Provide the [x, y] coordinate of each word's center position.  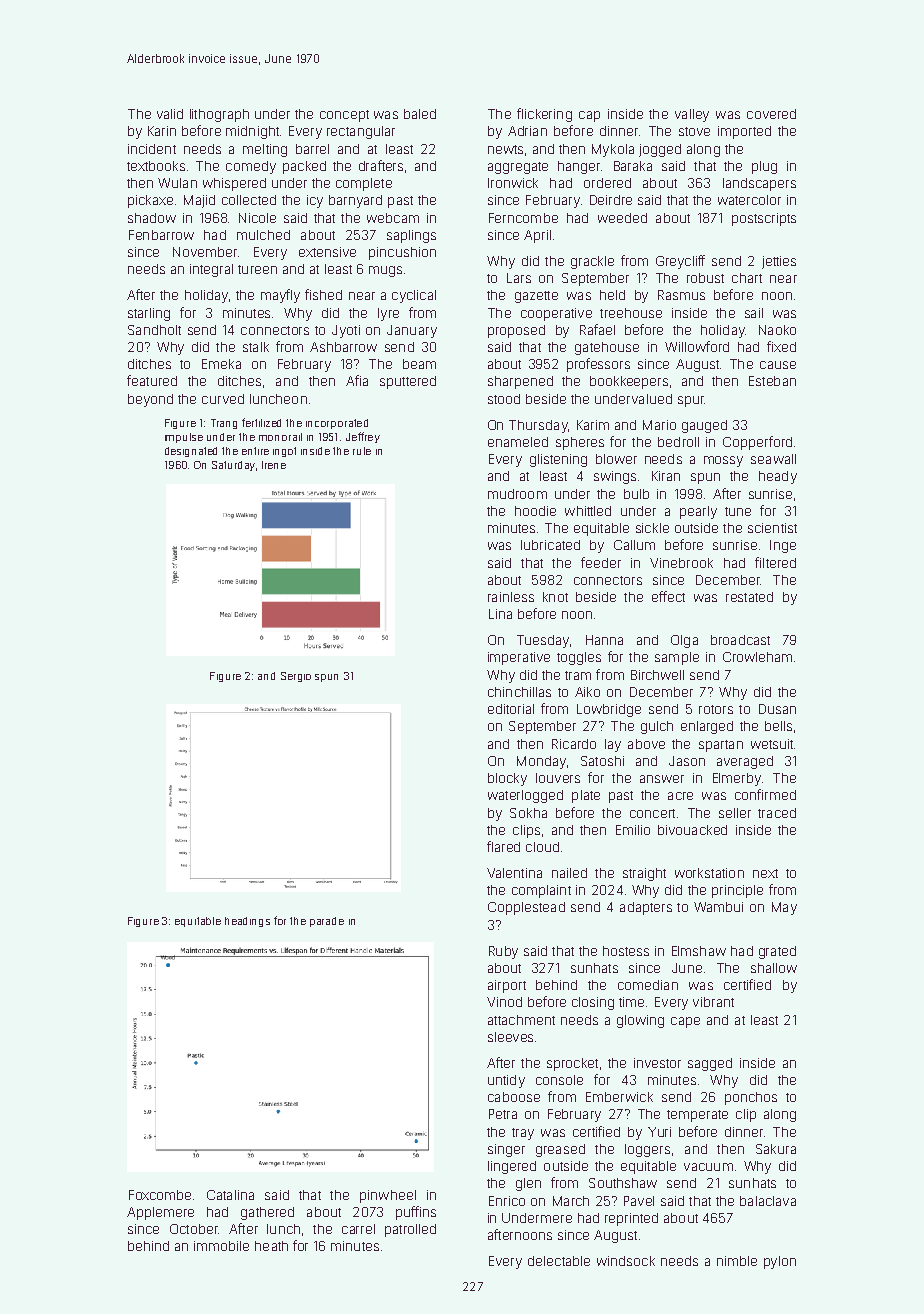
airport [507, 986]
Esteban [772, 381]
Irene [274, 465]
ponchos [751, 1098]
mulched [263, 235]
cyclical [414, 296]
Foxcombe [160, 1195]
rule [362, 451]
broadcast [740, 640]
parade [327, 922]
